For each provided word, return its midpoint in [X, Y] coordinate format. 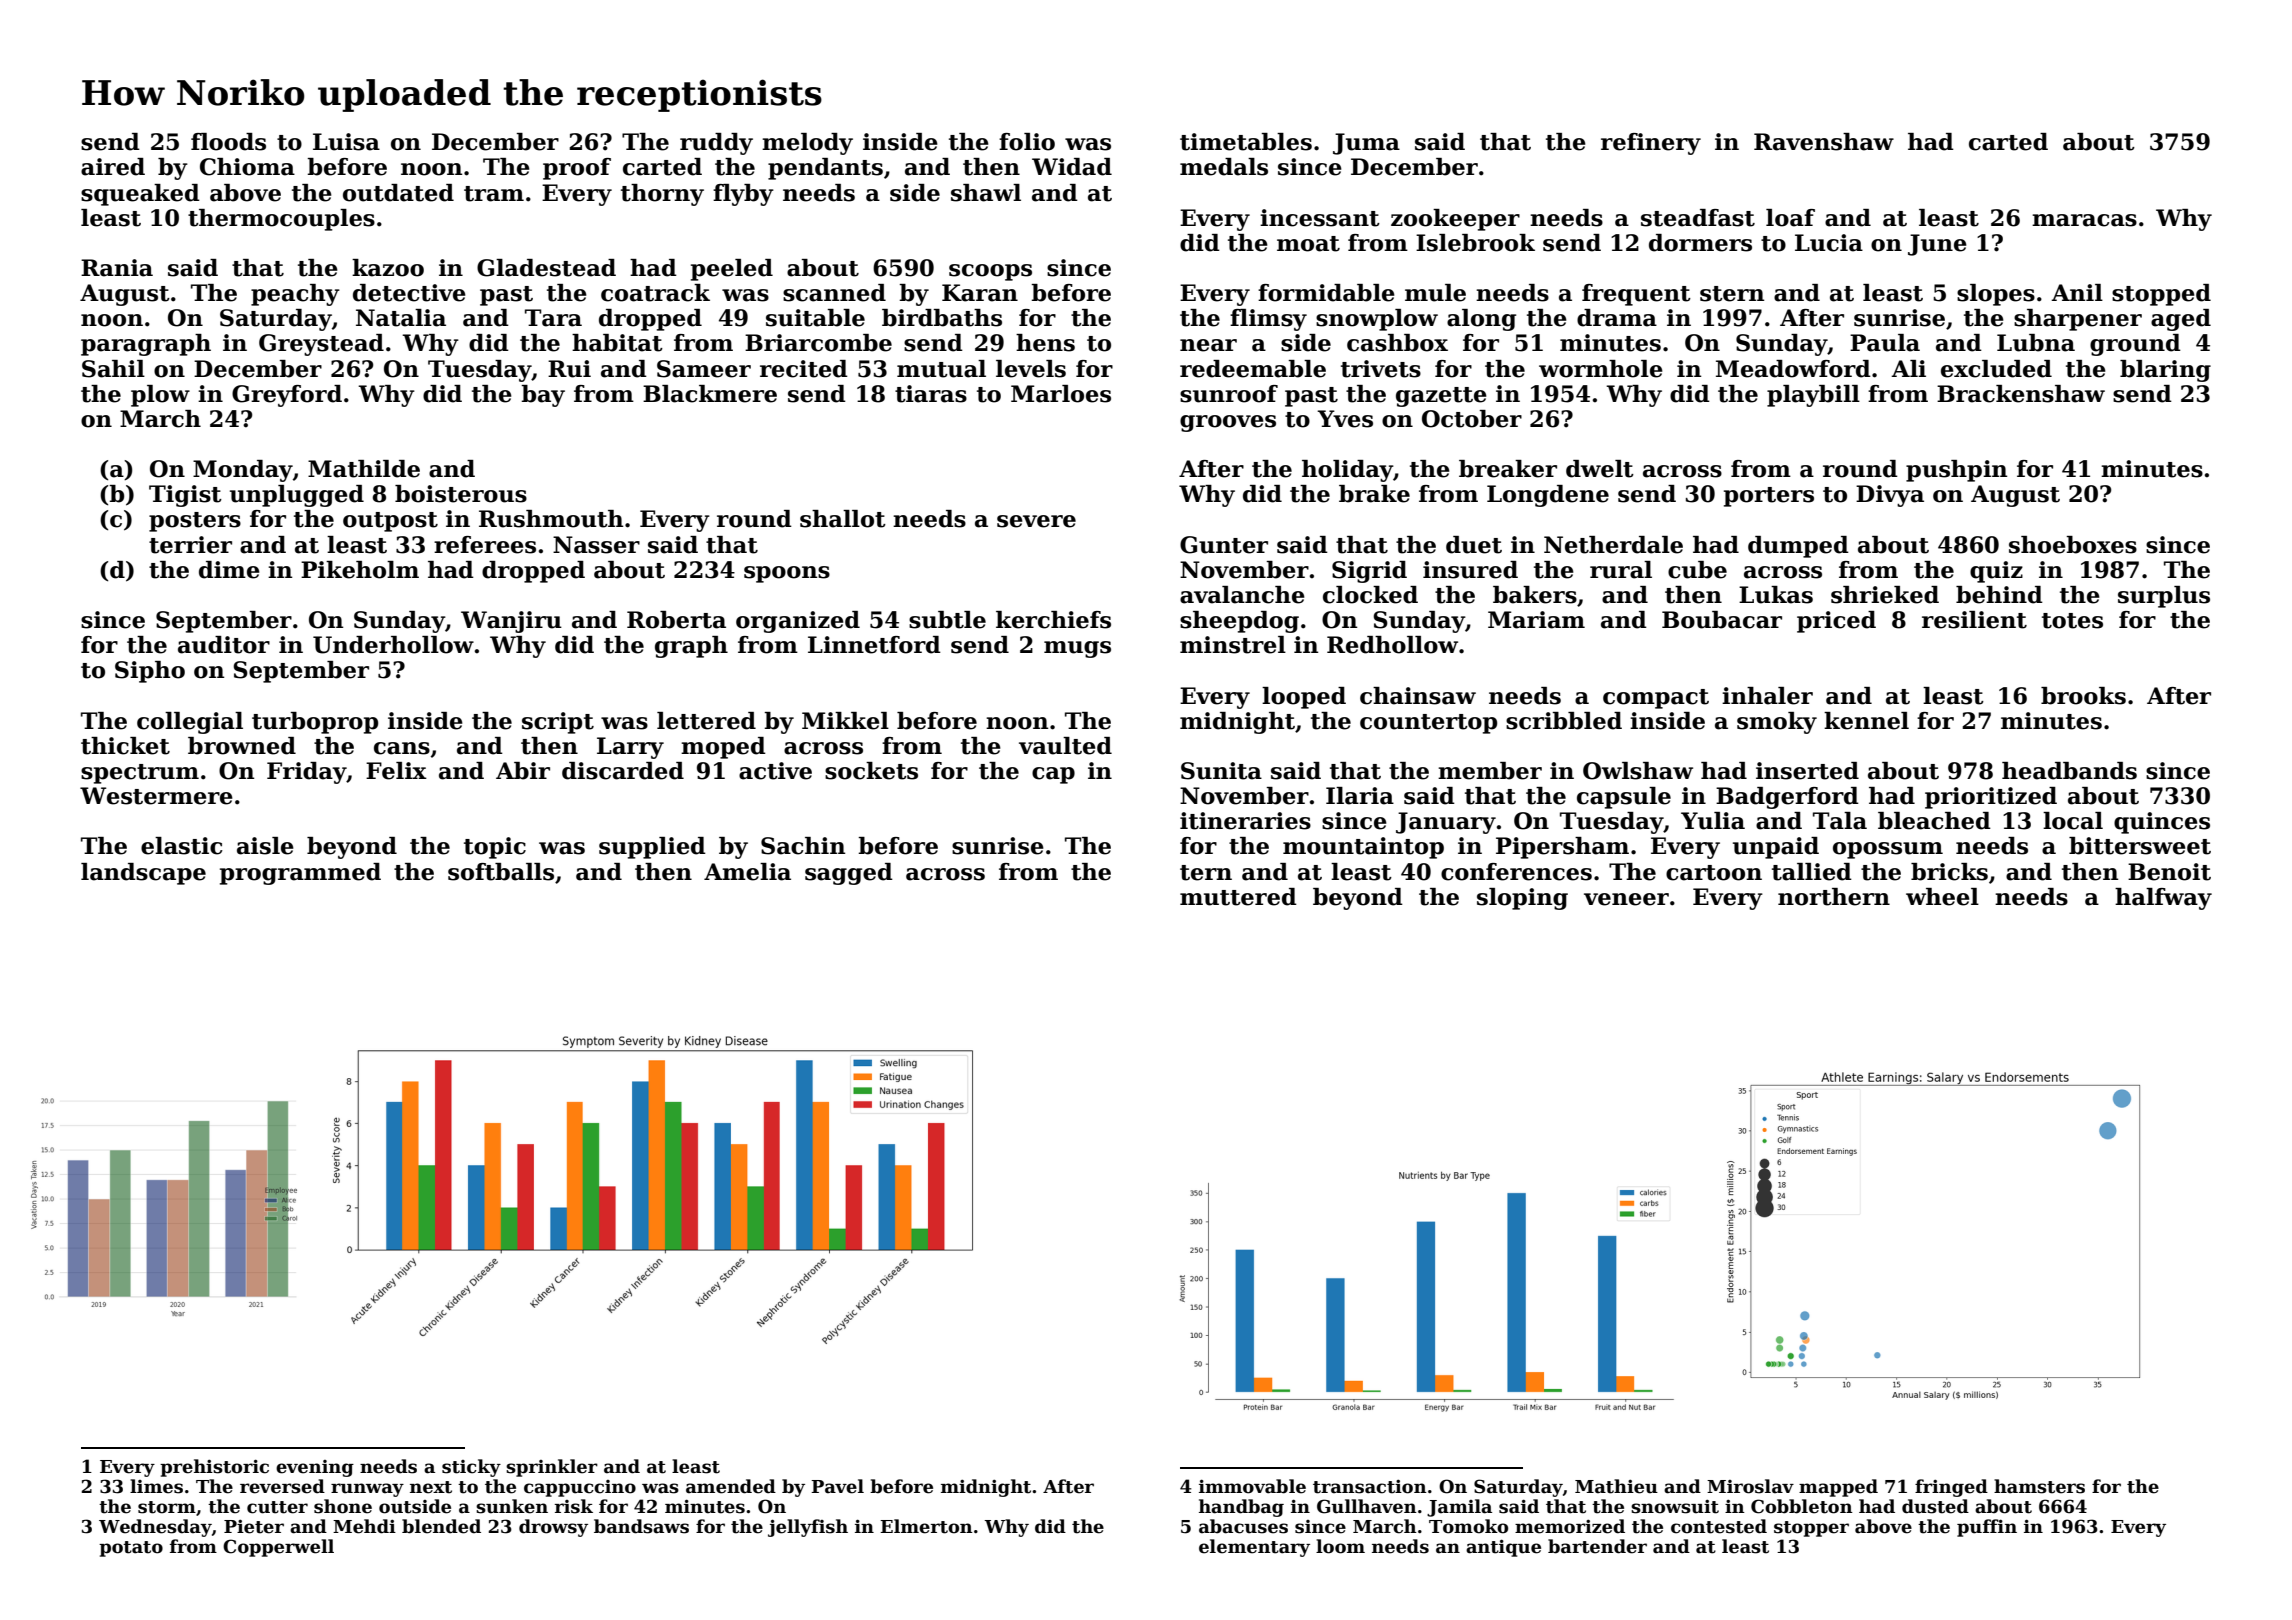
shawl [986, 193]
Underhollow [393, 645]
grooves [1228, 423]
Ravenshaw [1824, 142]
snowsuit [1675, 1506]
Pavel [837, 1486]
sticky [471, 1468]
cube [1697, 570]
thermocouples [281, 220]
